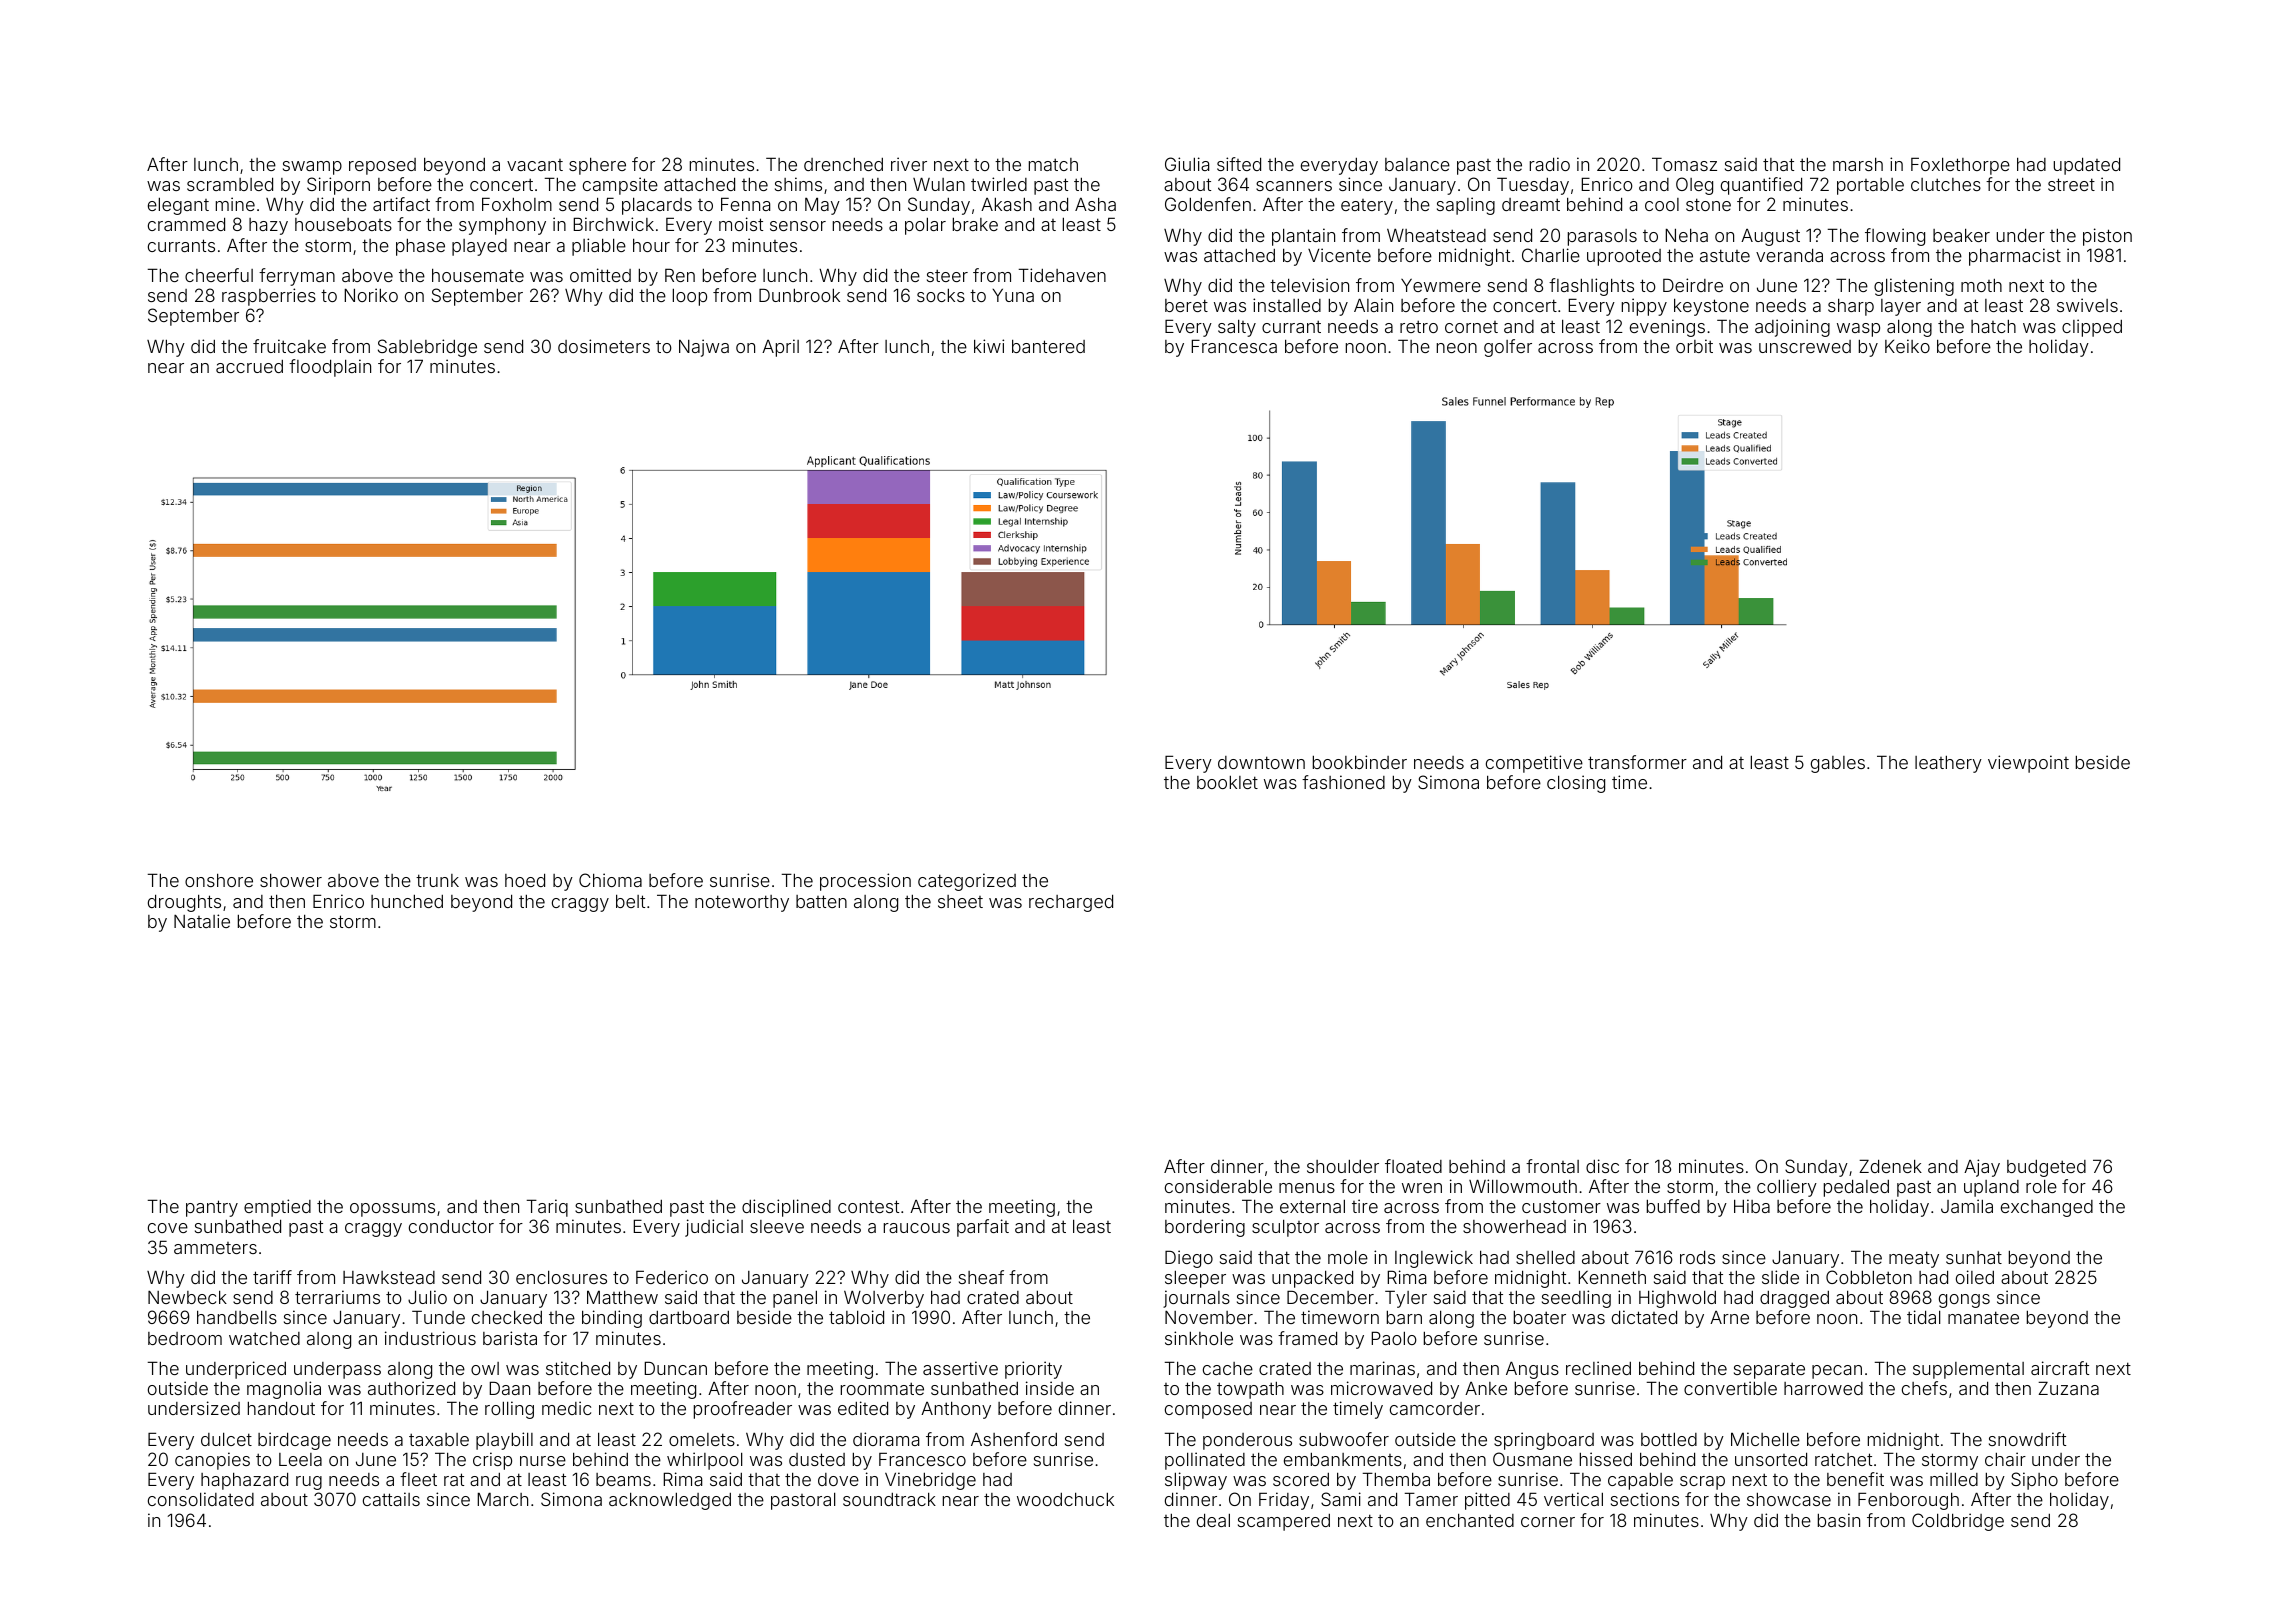  What do you see at coordinates (407, 901) in the screenshot?
I see `hunched` at bounding box center [407, 901].
